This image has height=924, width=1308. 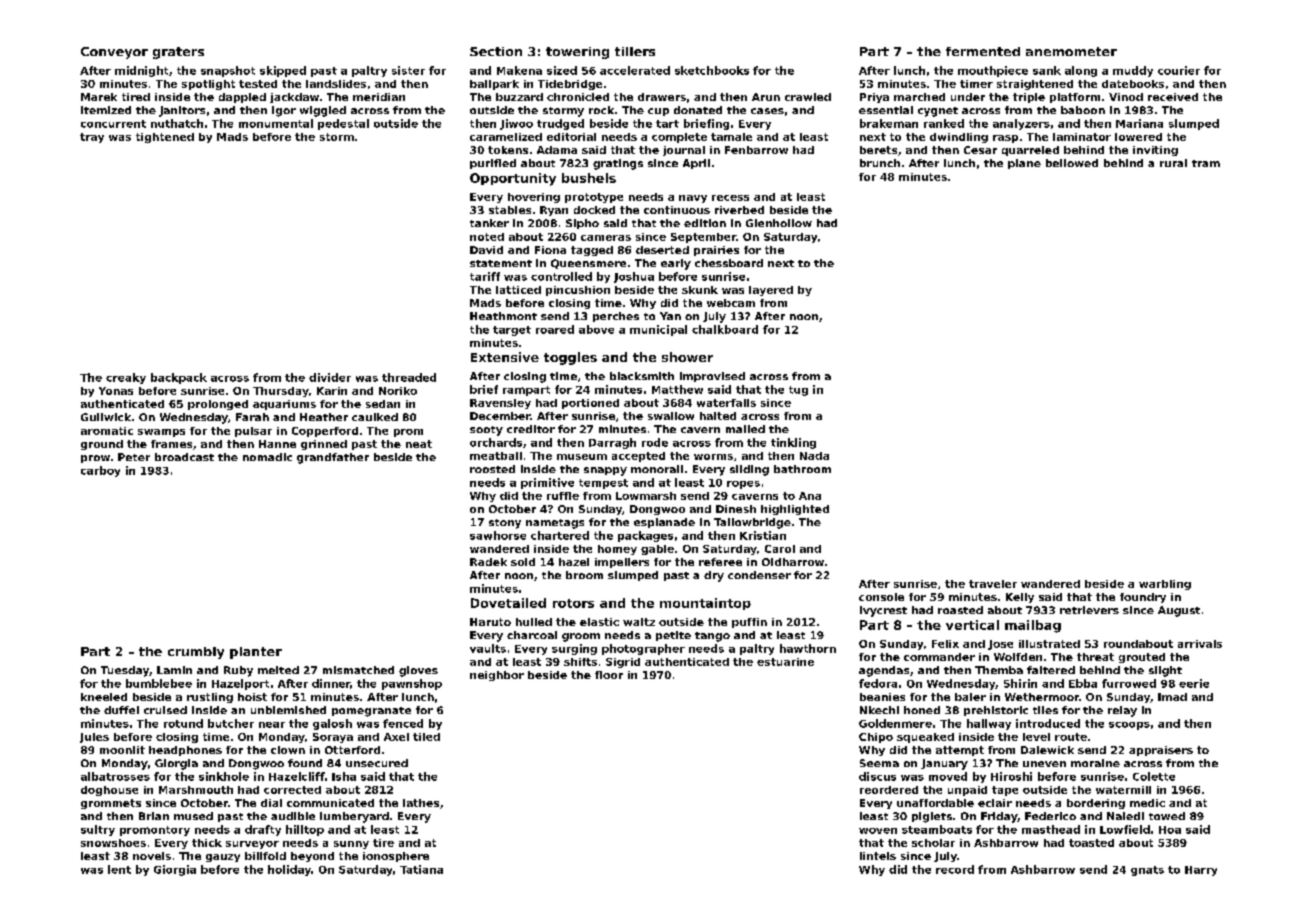 What do you see at coordinates (165, 138) in the image?
I see `tightened` at bounding box center [165, 138].
